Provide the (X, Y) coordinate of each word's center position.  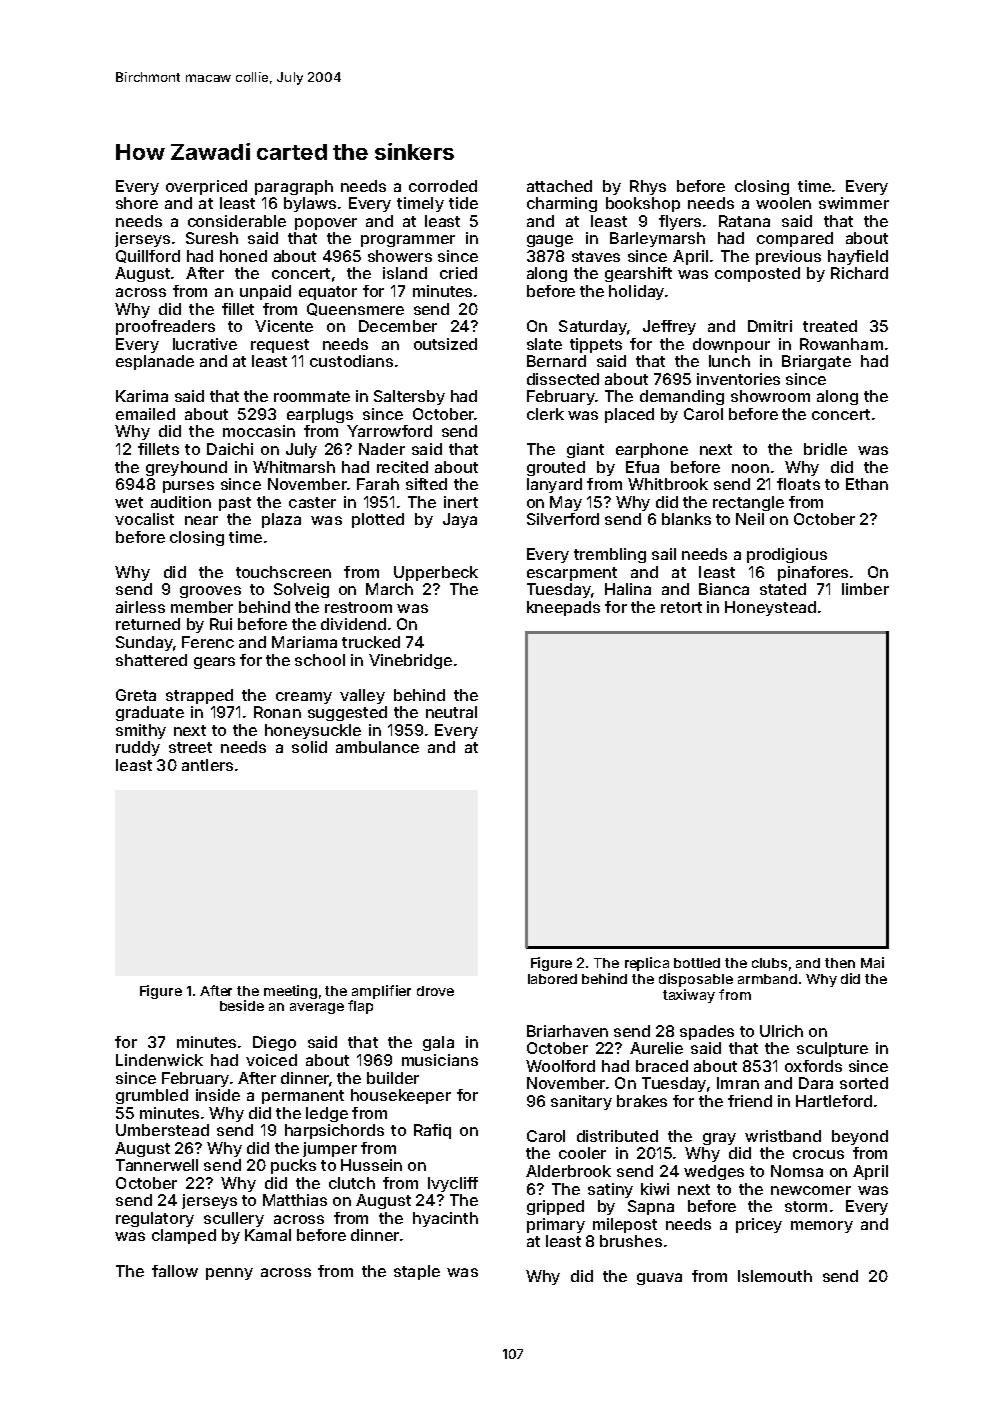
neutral (451, 712)
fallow (175, 1271)
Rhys (648, 187)
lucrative (205, 344)
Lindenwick (159, 1060)
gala (438, 1043)
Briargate (816, 362)
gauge (550, 241)
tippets (596, 345)
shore (137, 203)
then (840, 963)
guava (659, 1279)
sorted (864, 1083)
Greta (136, 695)
